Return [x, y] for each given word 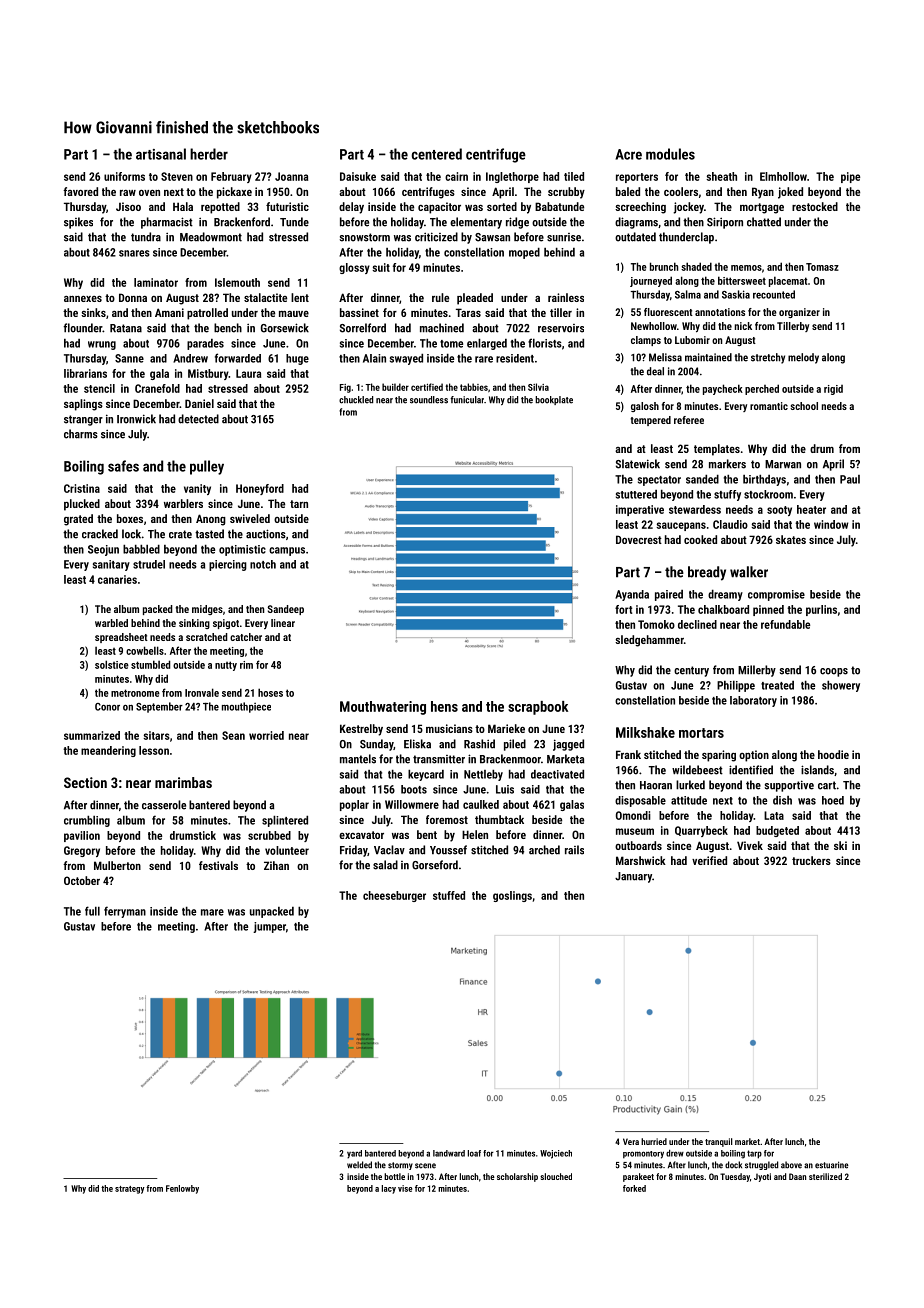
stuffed [449, 895]
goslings [512, 896]
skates [791, 539]
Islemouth [237, 282]
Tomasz [822, 267]
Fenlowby [182, 1189]
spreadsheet [121, 638]
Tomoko [656, 624]
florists [545, 343]
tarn [299, 504]
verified [709, 860]
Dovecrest [639, 539]
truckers [811, 860]
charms [81, 434]
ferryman [125, 912]
